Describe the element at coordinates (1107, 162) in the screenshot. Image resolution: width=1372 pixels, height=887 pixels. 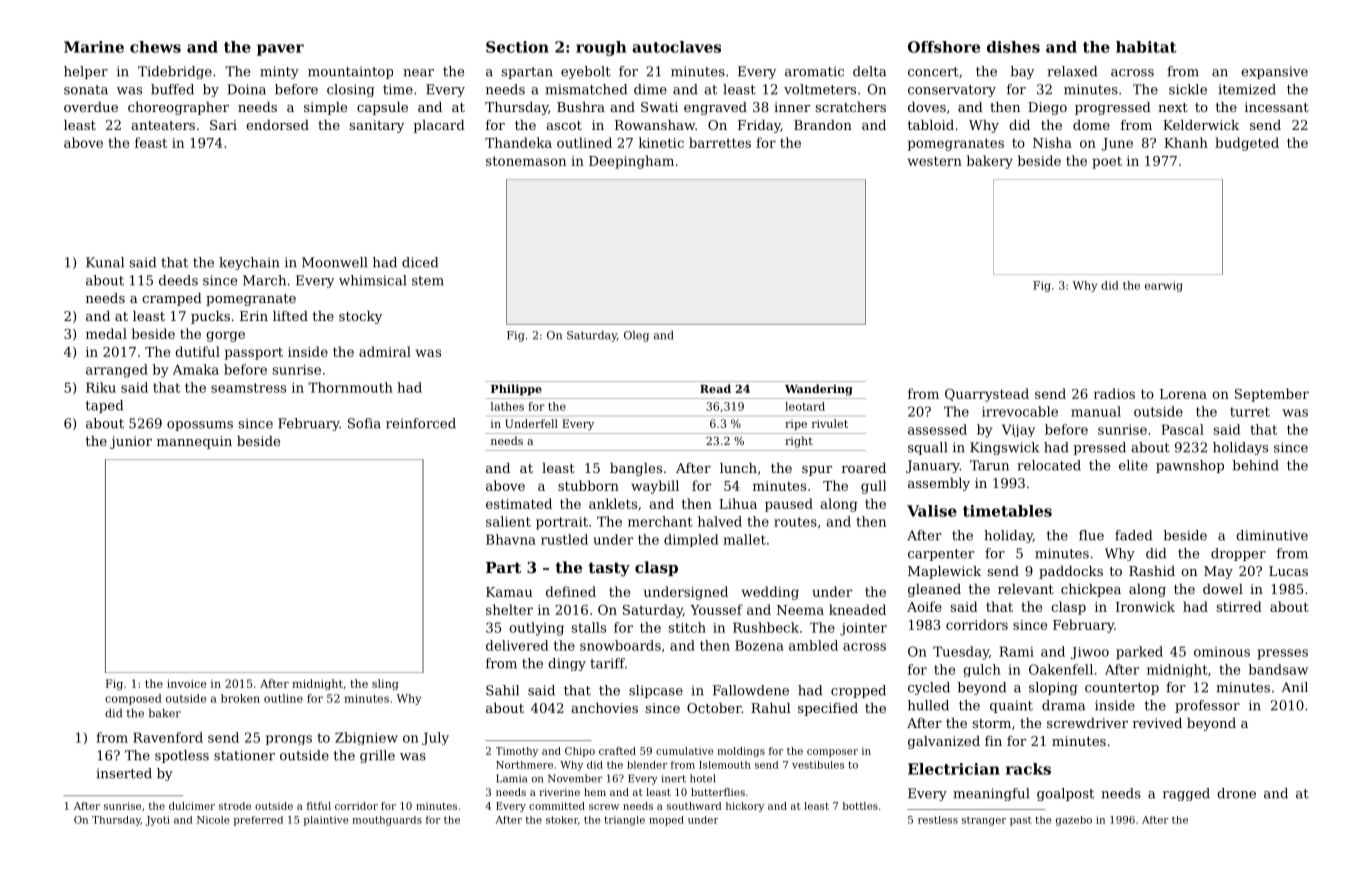
I see `poet` at that location.
